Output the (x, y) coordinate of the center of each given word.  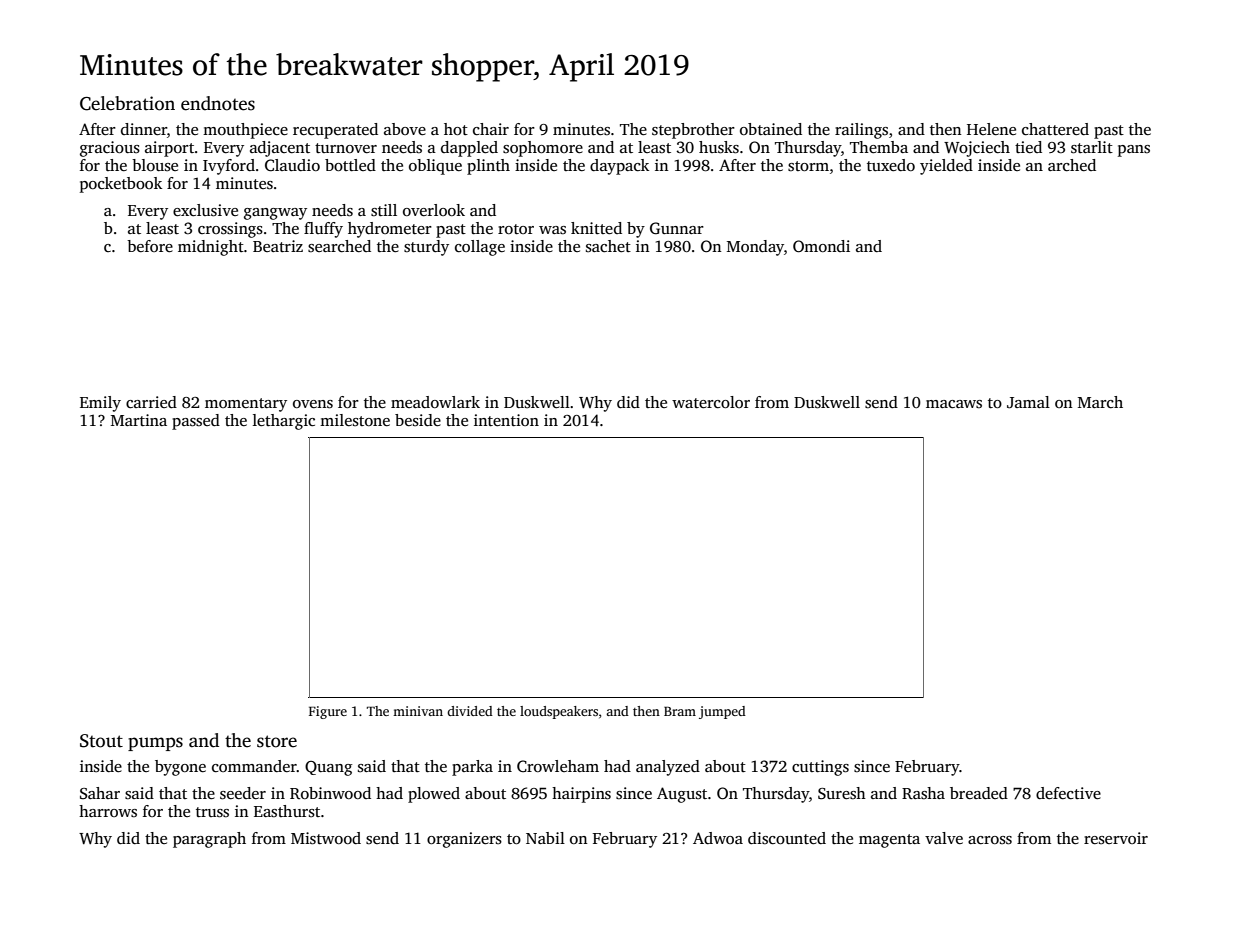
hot (456, 129)
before (150, 246)
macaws (954, 404)
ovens (313, 404)
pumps (155, 744)
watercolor (711, 402)
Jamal (1028, 402)
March (1100, 402)
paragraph (209, 840)
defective (1068, 793)
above (405, 129)
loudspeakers (559, 712)
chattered (1055, 129)
